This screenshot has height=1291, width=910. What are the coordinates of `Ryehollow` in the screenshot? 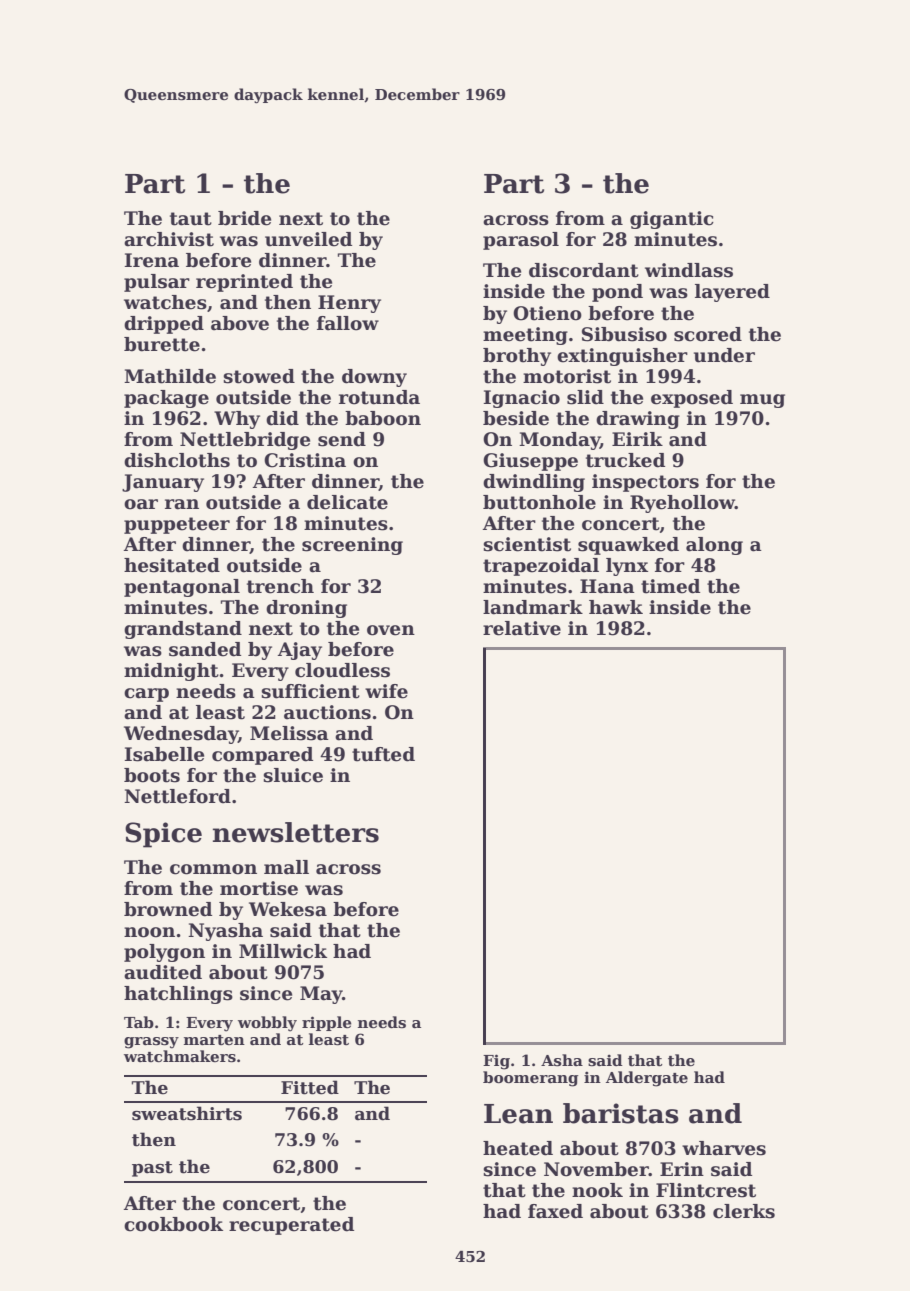 It's located at (682, 504).
